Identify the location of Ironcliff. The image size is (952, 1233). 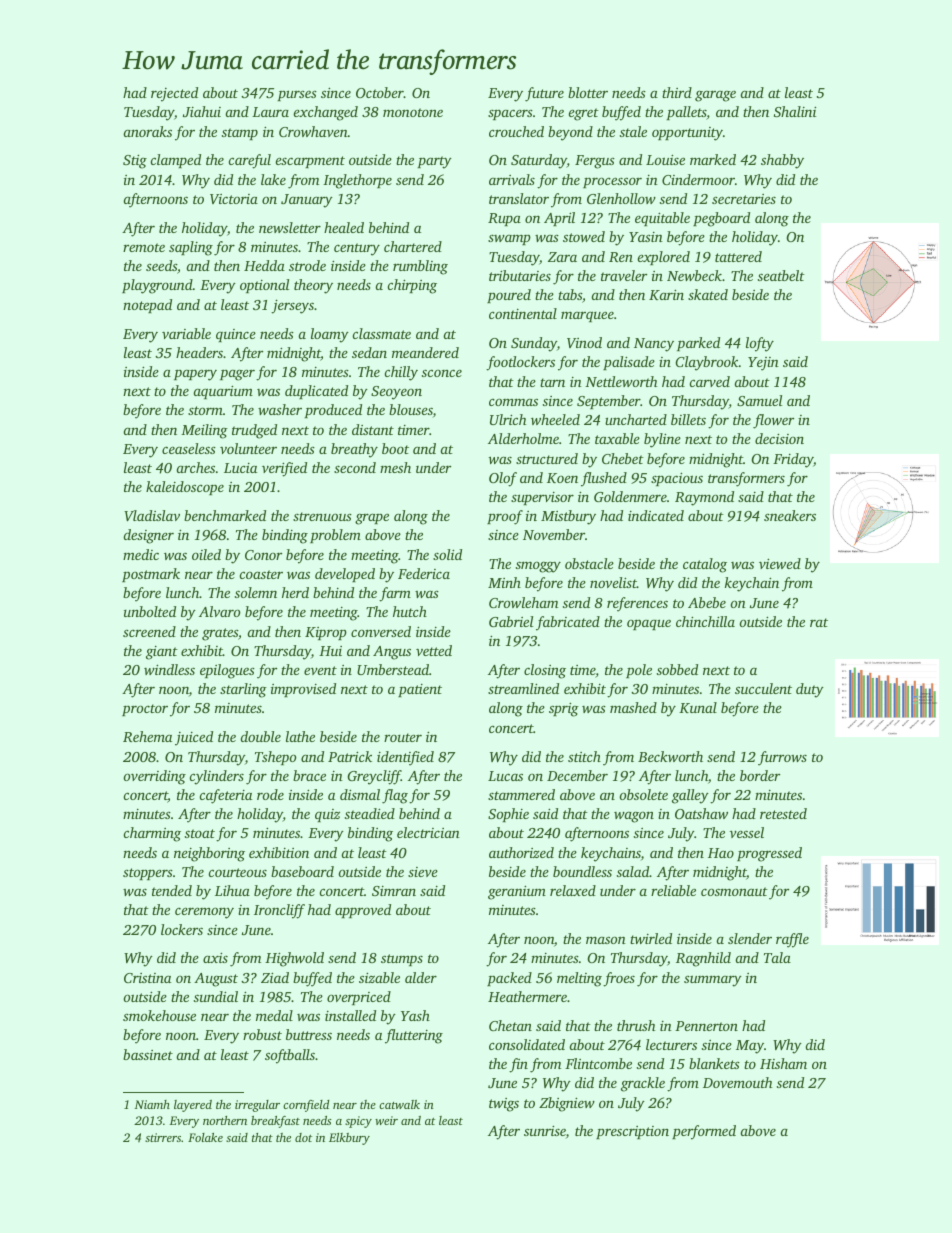
(279, 911).
